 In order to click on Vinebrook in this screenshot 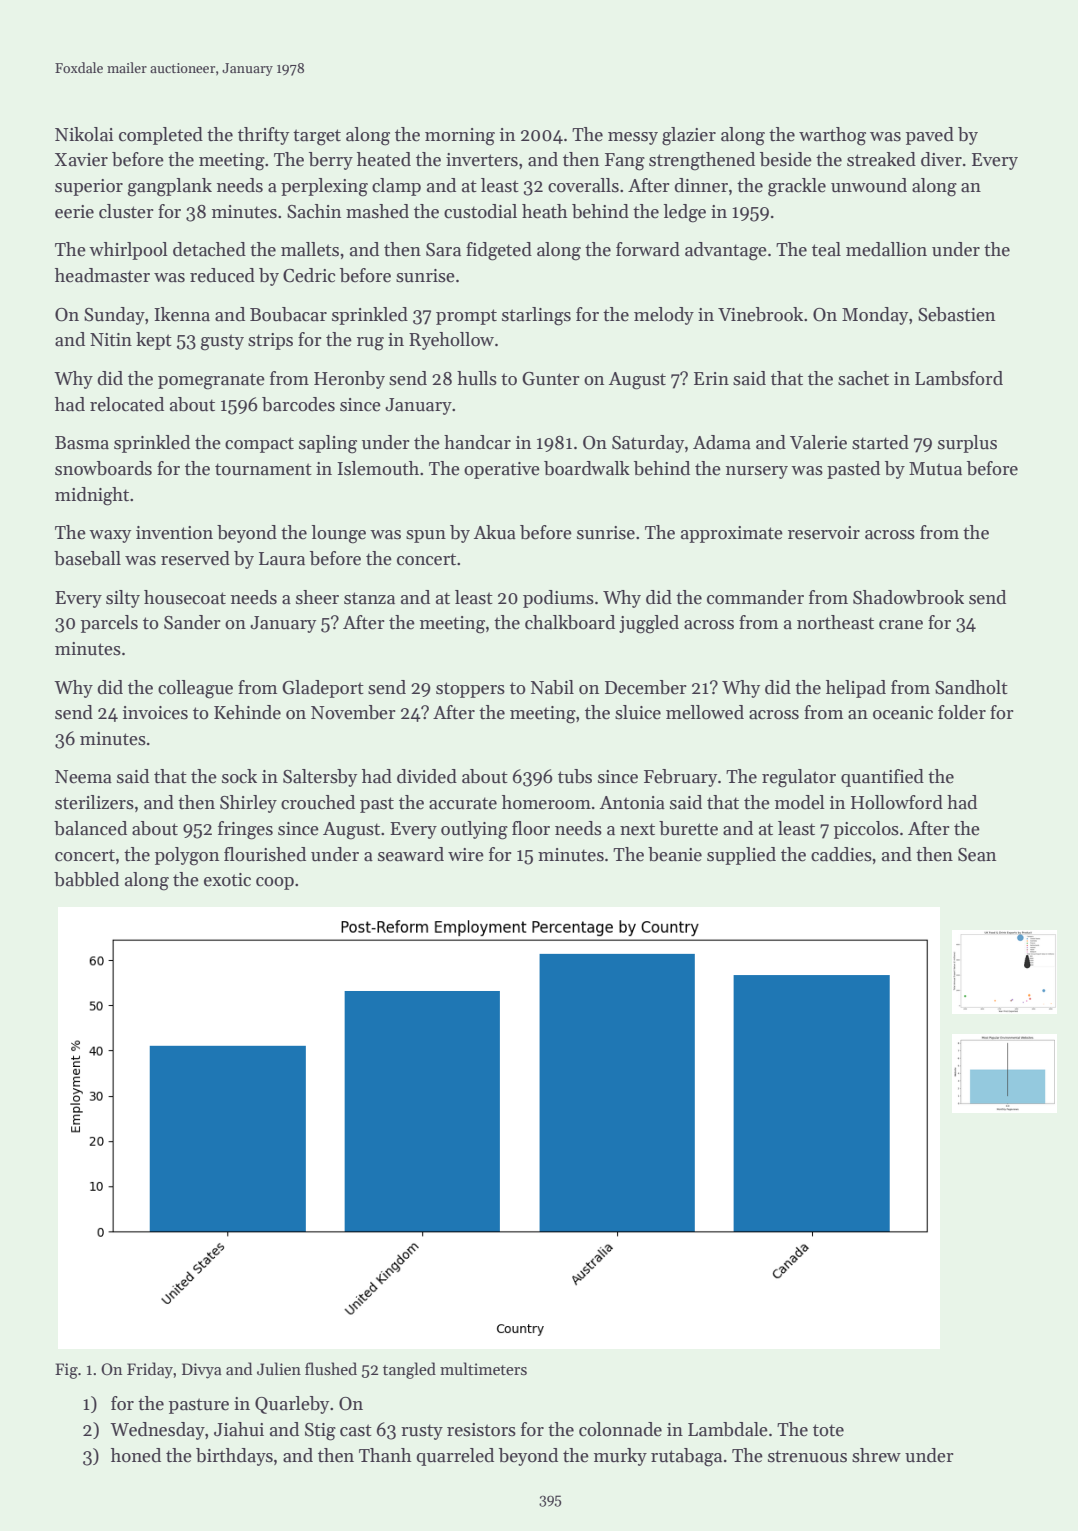, I will do `click(760, 314)`.
